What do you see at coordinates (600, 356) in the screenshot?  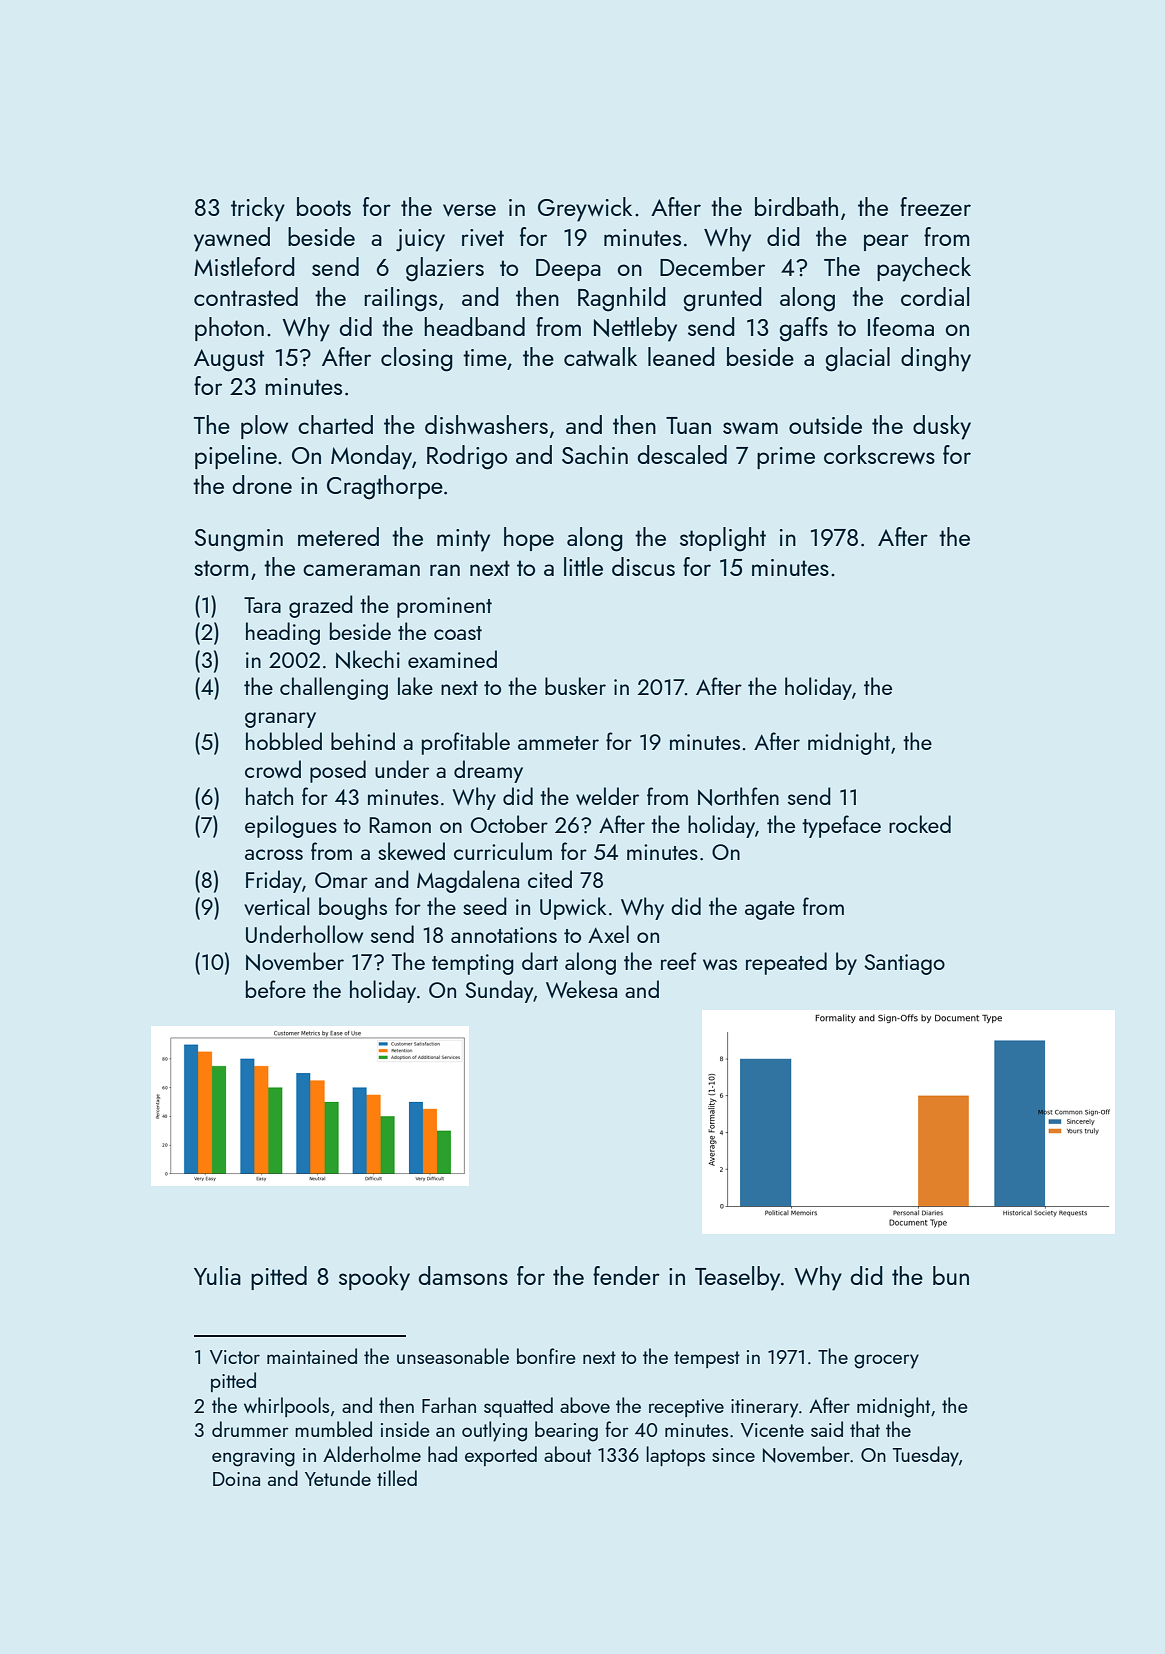 I see `catwalk` at bounding box center [600, 356].
